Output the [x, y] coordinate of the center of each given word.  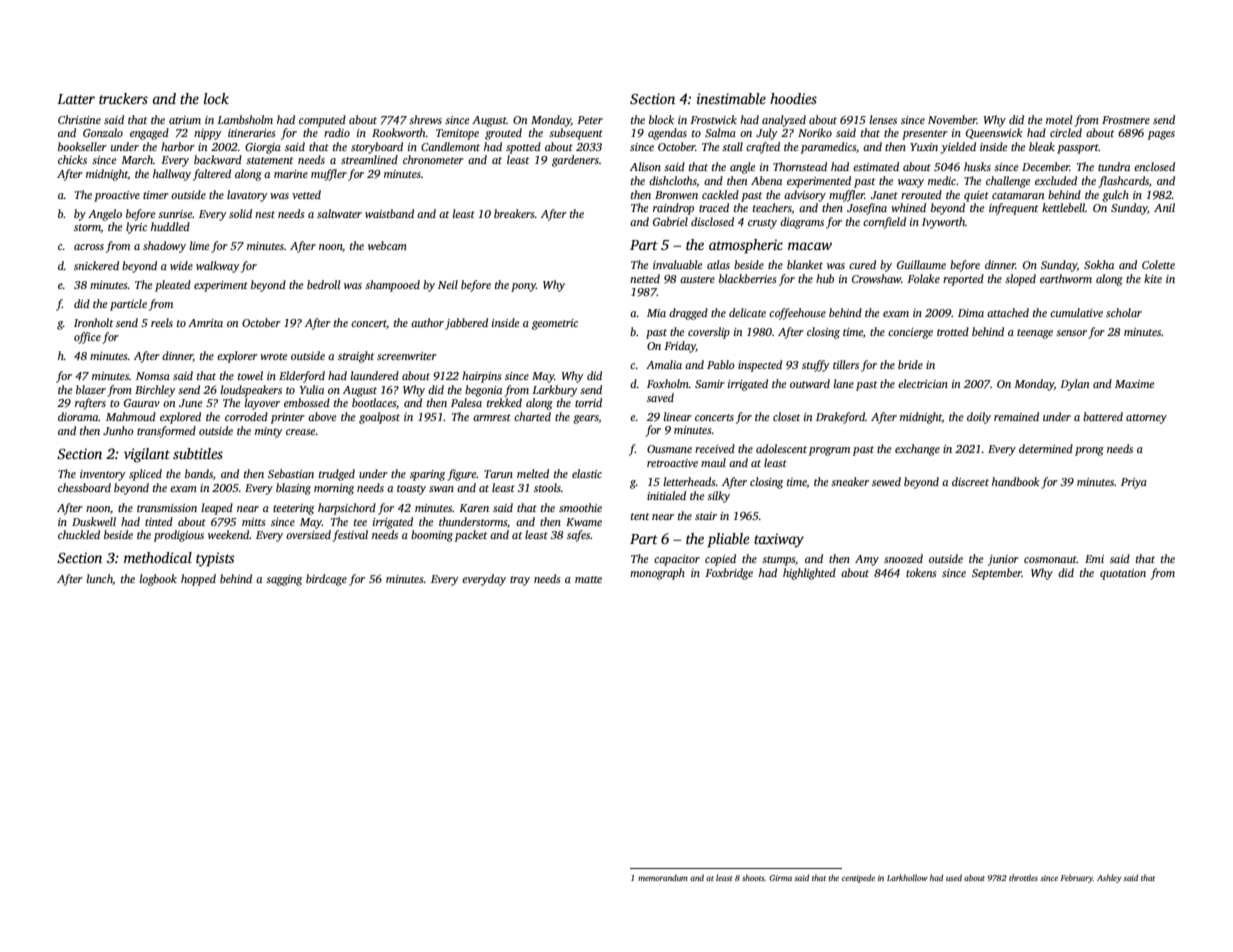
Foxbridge [729, 574]
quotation [1123, 574]
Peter [590, 120]
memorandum [663, 877]
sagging [284, 580]
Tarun [498, 474]
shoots [753, 877]
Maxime [1135, 384]
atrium [185, 120]
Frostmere [1126, 120]
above [322, 416]
